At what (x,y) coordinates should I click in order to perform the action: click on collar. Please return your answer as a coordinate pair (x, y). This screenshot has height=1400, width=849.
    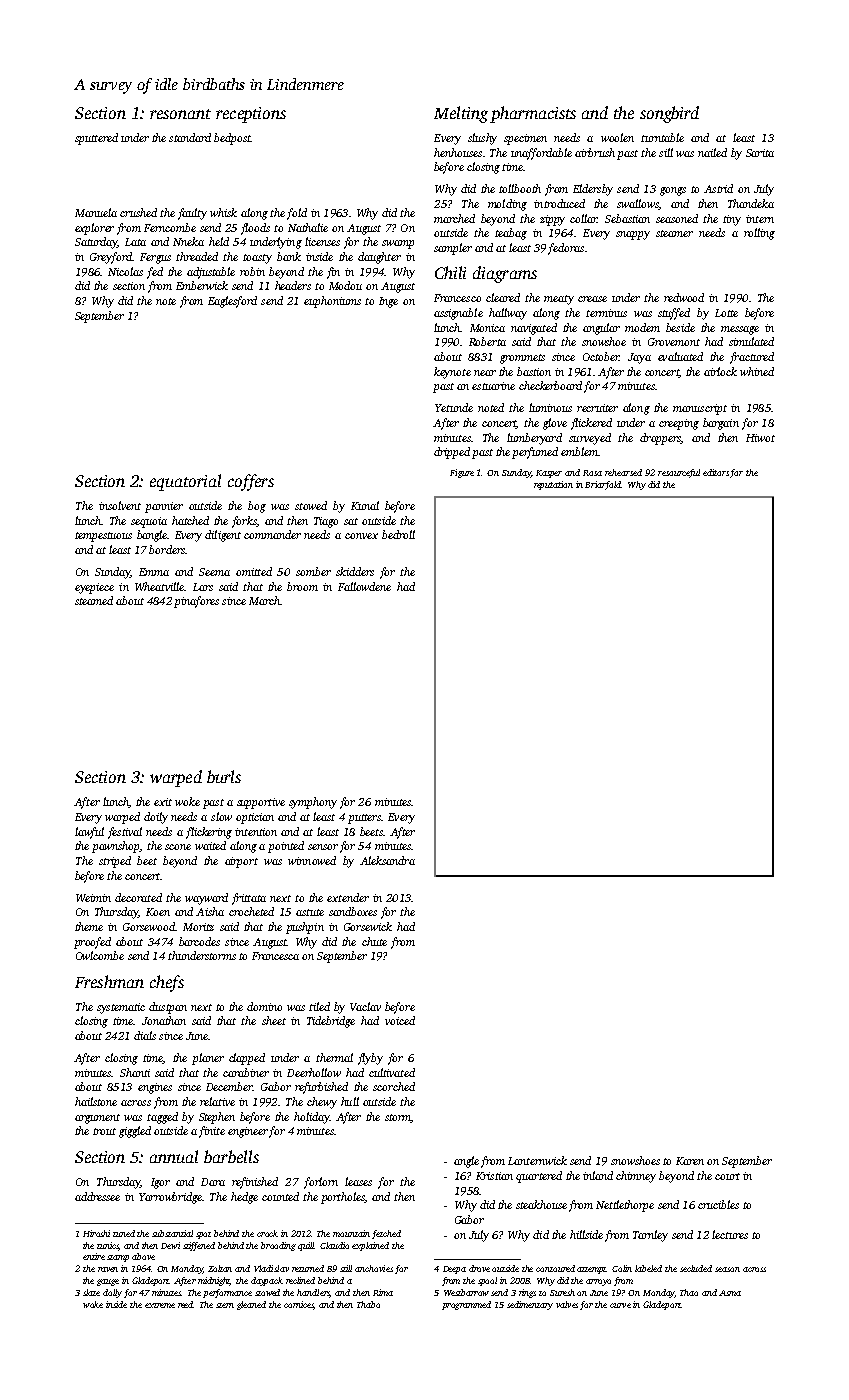
    Looking at the image, I should click on (583, 218).
